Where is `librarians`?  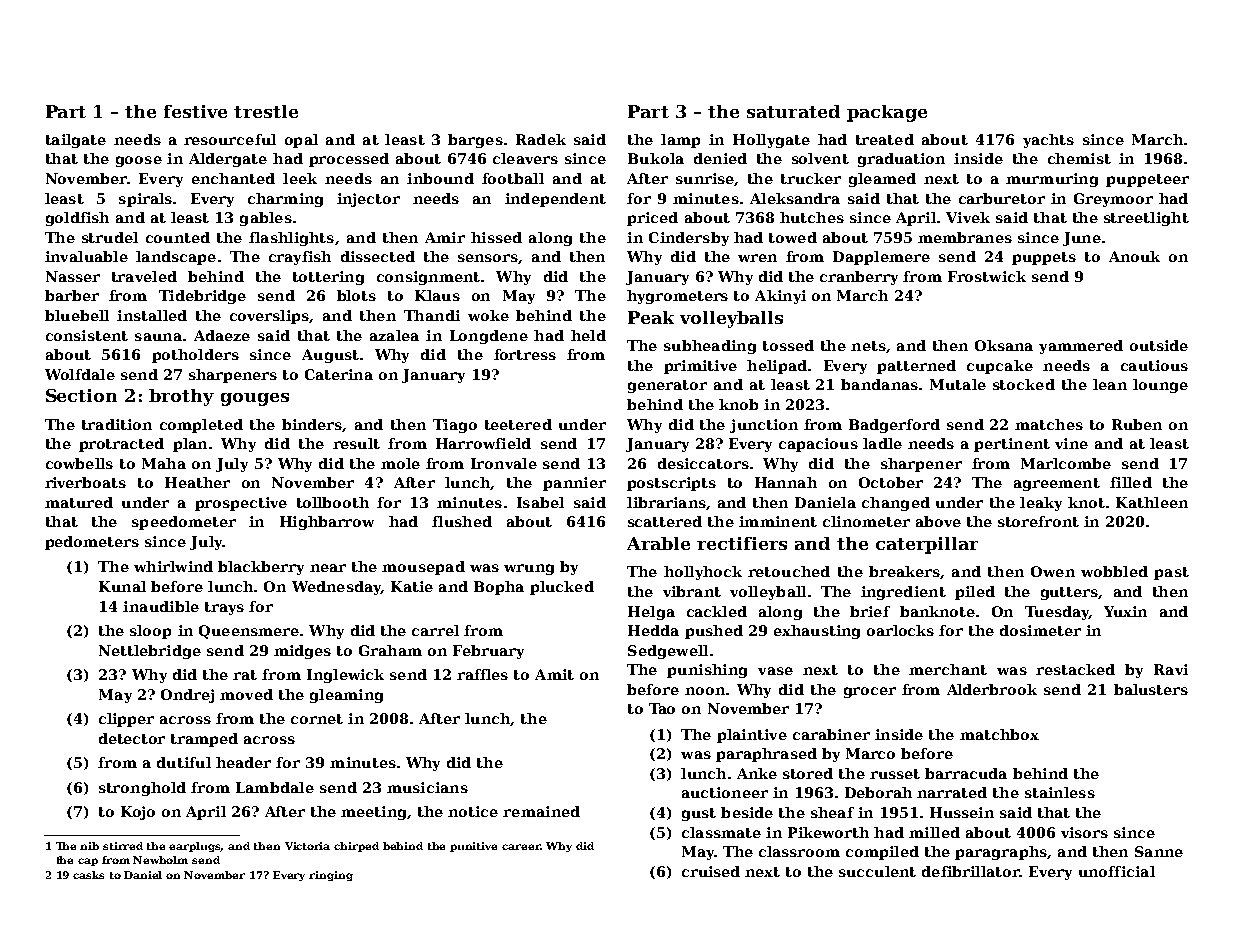 librarians is located at coordinates (666, 502).
